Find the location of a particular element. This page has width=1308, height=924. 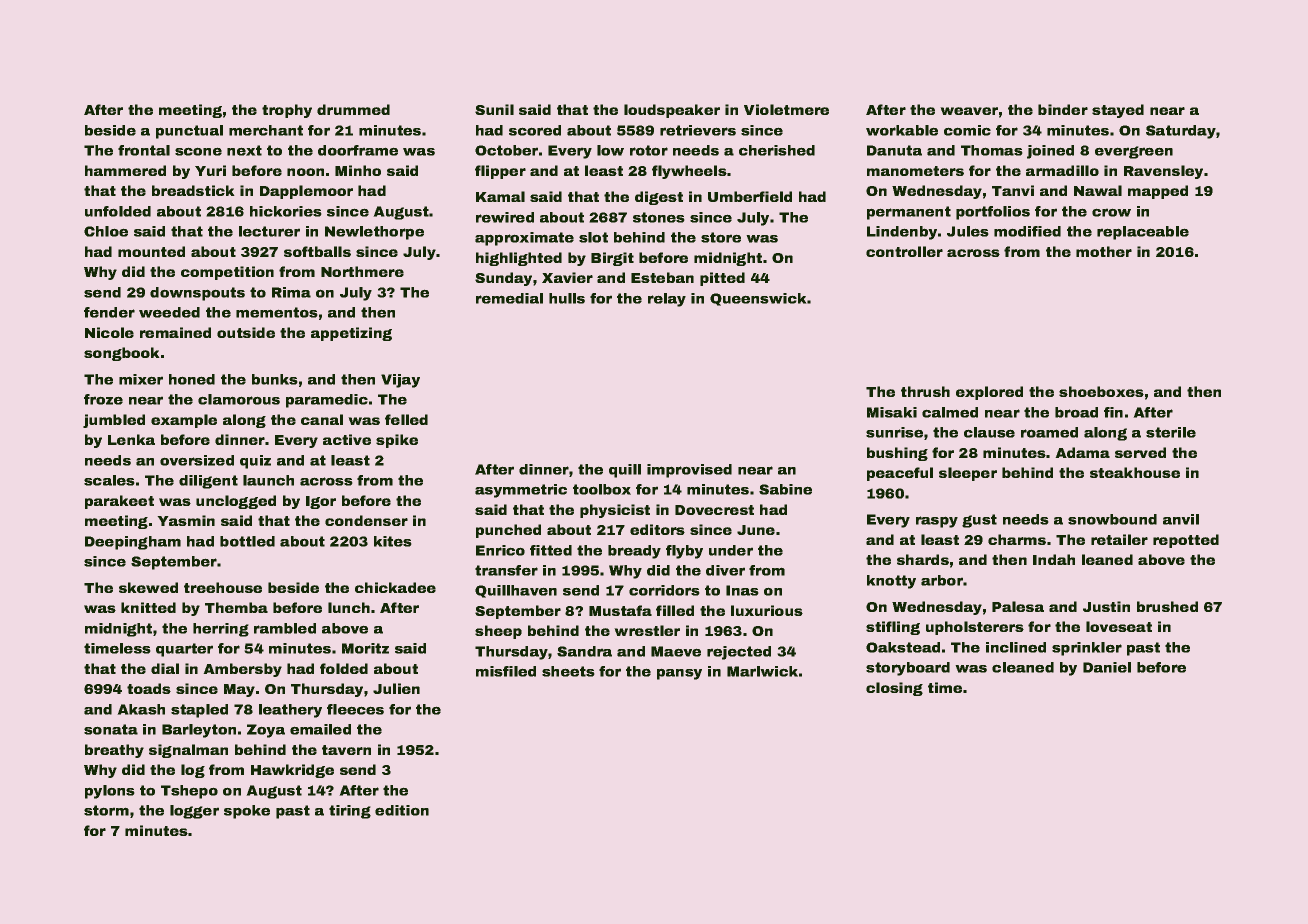

doorframe is located at coordinates (358, 150).
